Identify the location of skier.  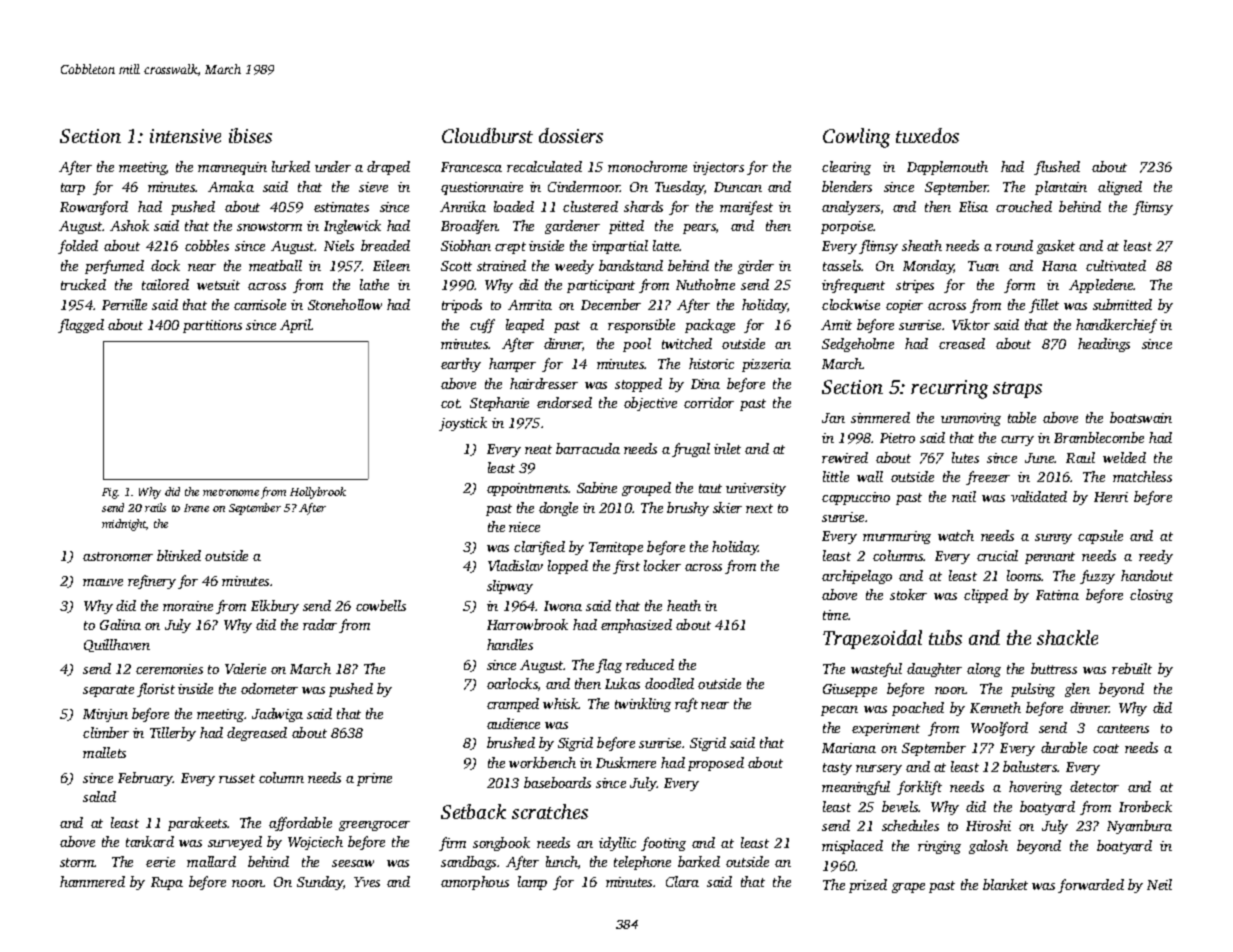
(727, 507).
